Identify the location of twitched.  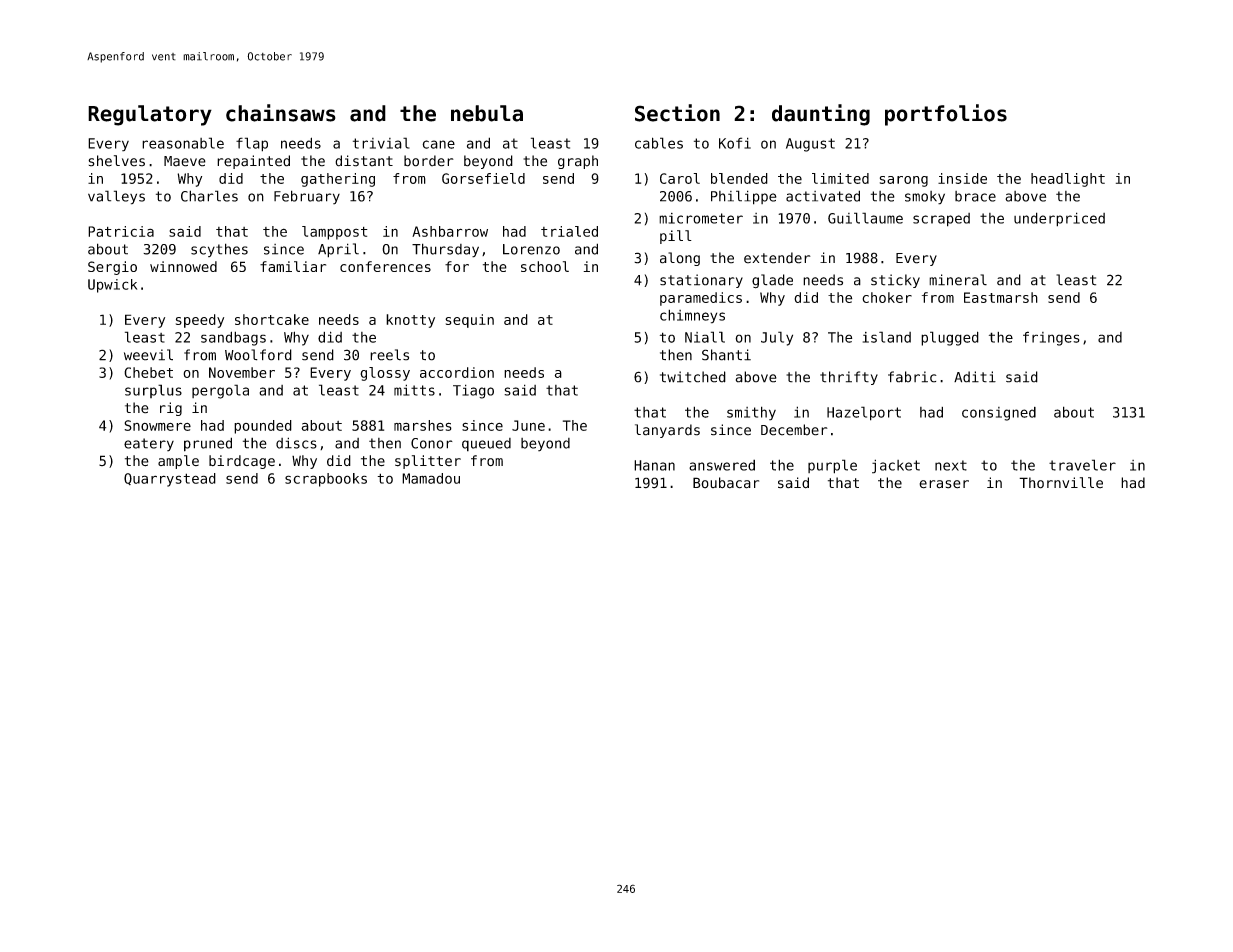
(693, 377).
